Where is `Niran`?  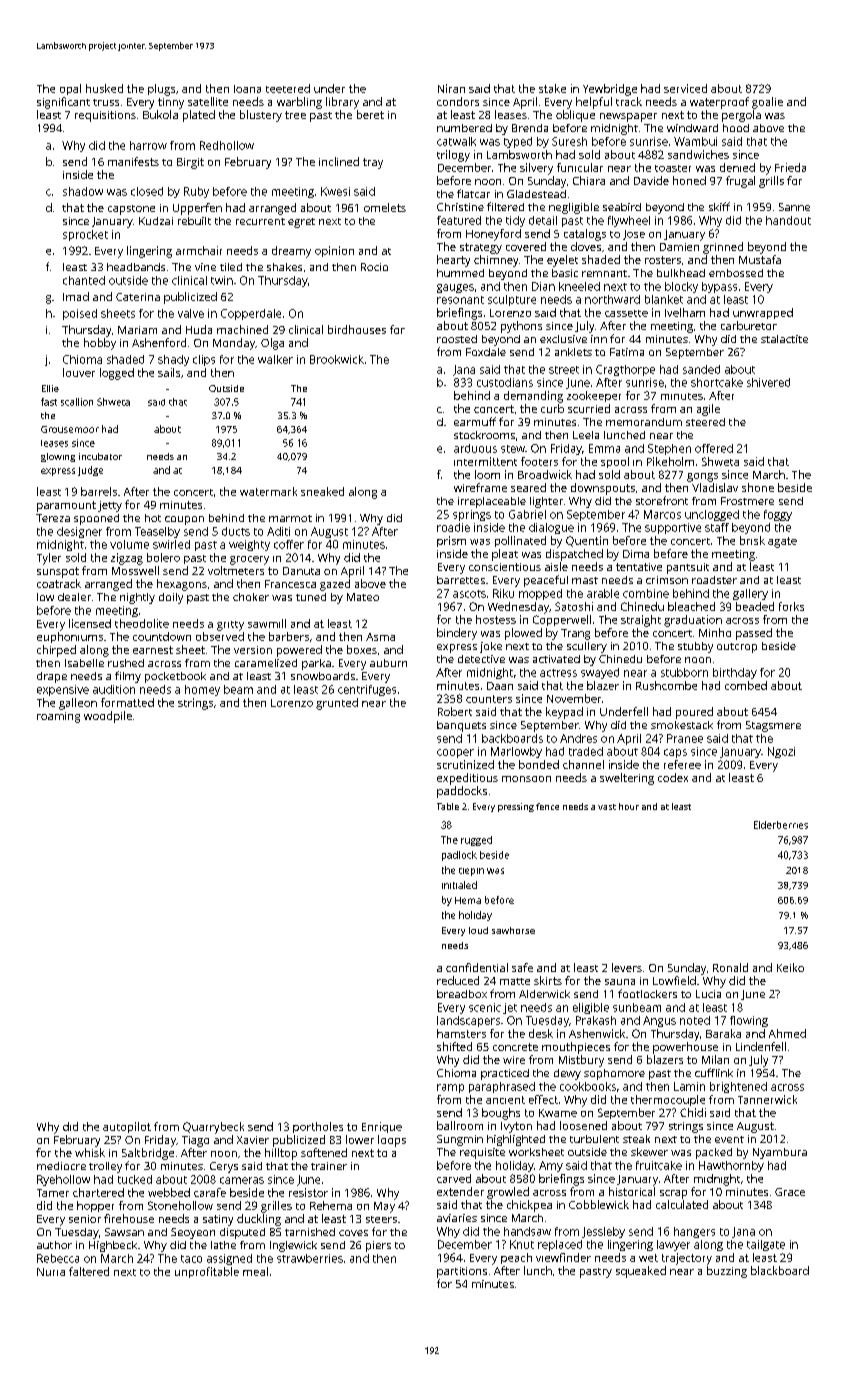
Niran is located at coordinates (451, 88).
